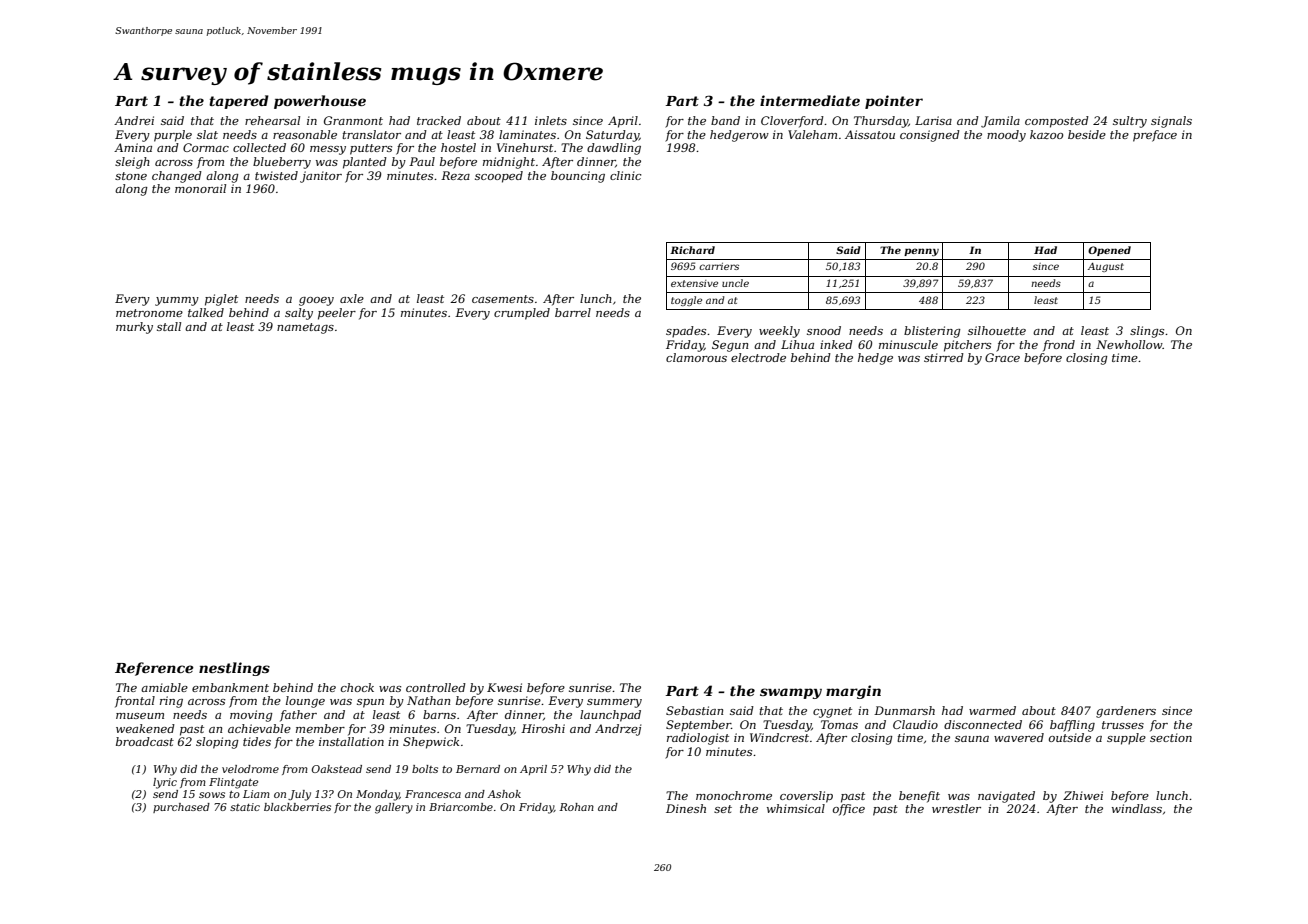 The width and height of the screenshot is (1308, 924). I want to click on electrode, so click(758, 357).
